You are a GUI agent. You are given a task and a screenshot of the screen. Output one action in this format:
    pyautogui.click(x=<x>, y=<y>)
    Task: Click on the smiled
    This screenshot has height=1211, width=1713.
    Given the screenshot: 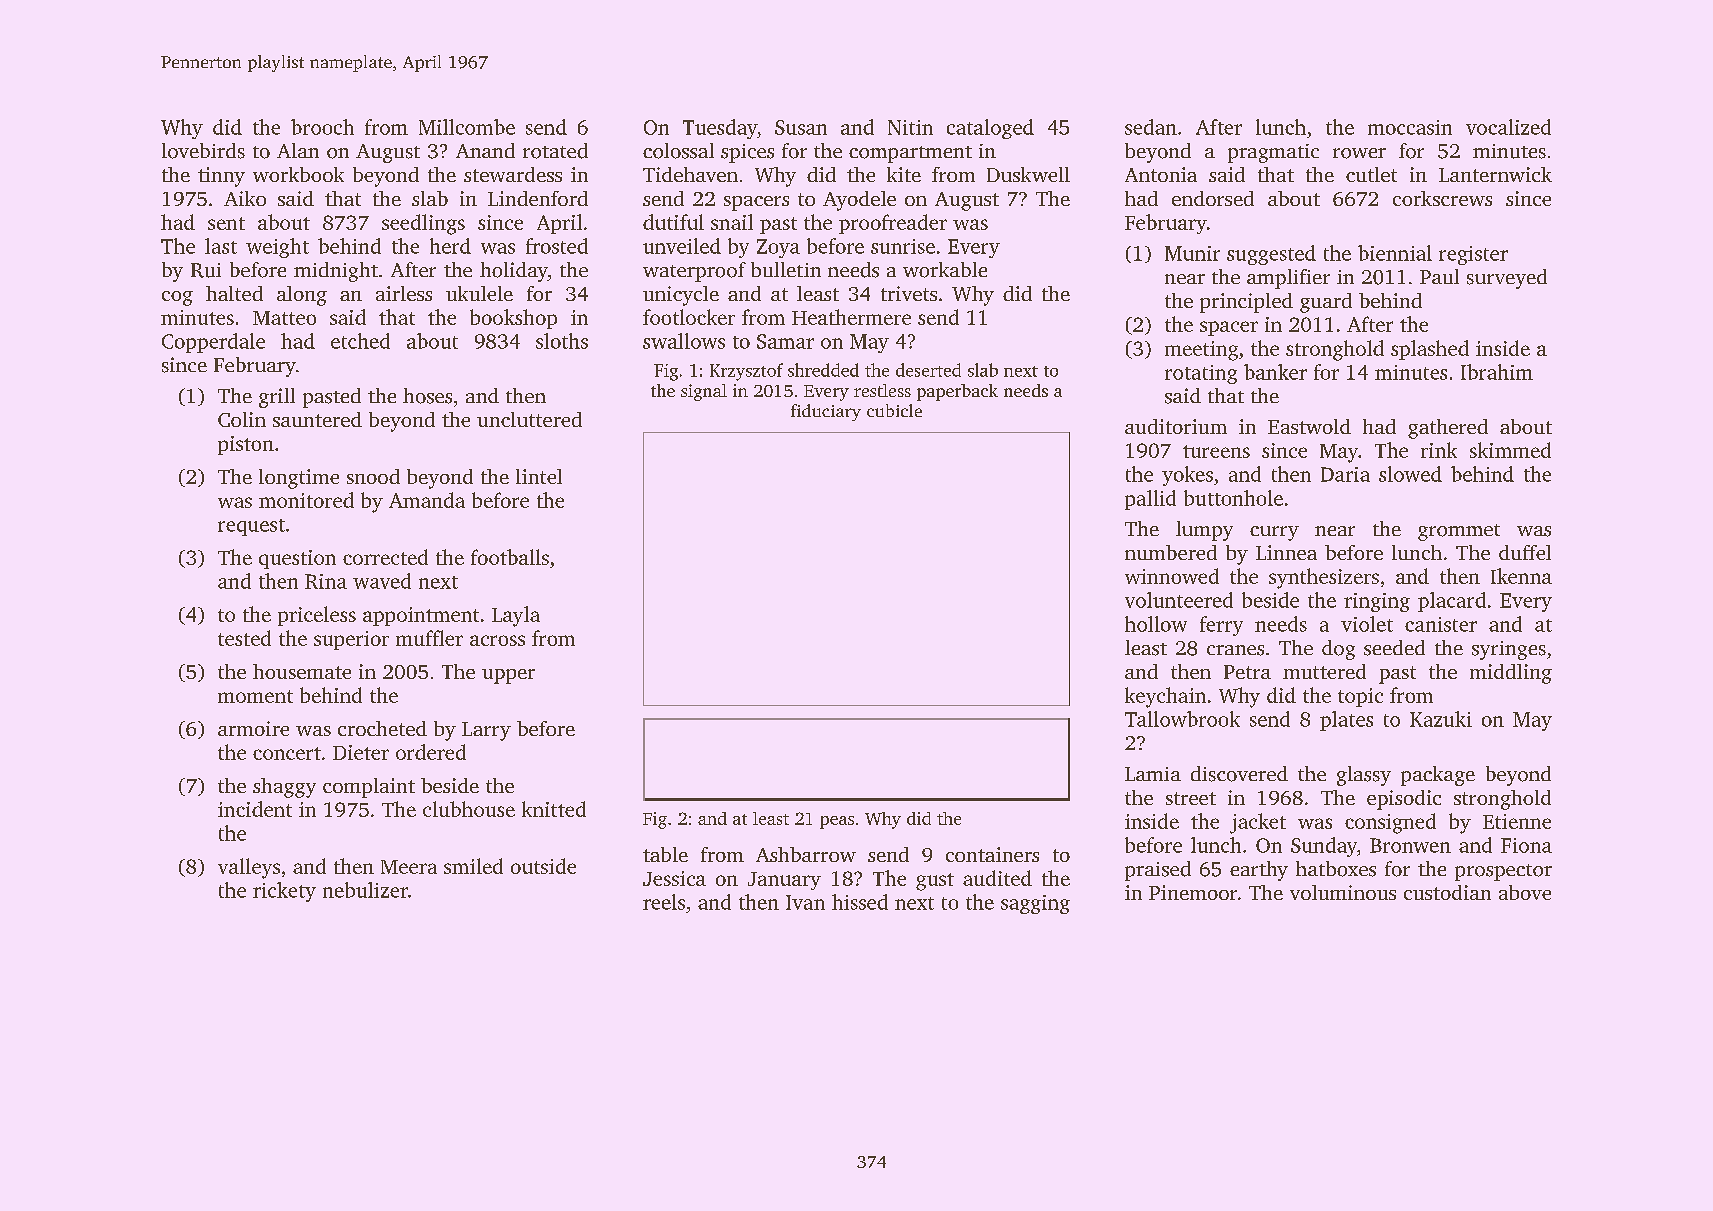 What is the action you would take?
    pyautogui.click(x=473, y=866)
